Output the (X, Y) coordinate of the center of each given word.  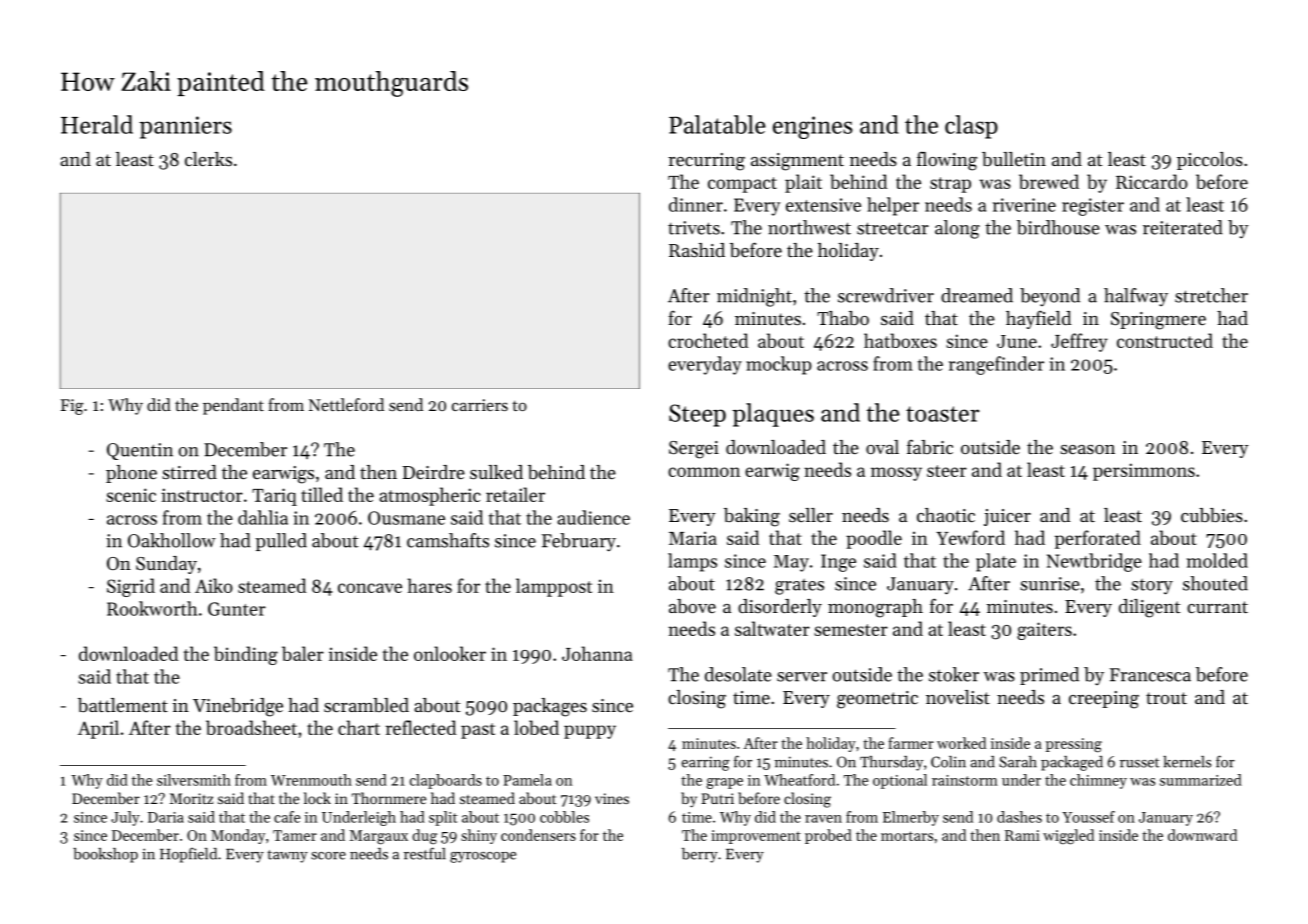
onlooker (450, 653)
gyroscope (483, 857)
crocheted (708, 340)
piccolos (1210, 161)
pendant (233, 406)
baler (303, 653)
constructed (1165, 340)
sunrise (1050, 584)
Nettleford (346, 404)
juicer (1007, 517)
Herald (97, 124)
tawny (287, 856)
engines (813, 127)
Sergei (694, 450)
